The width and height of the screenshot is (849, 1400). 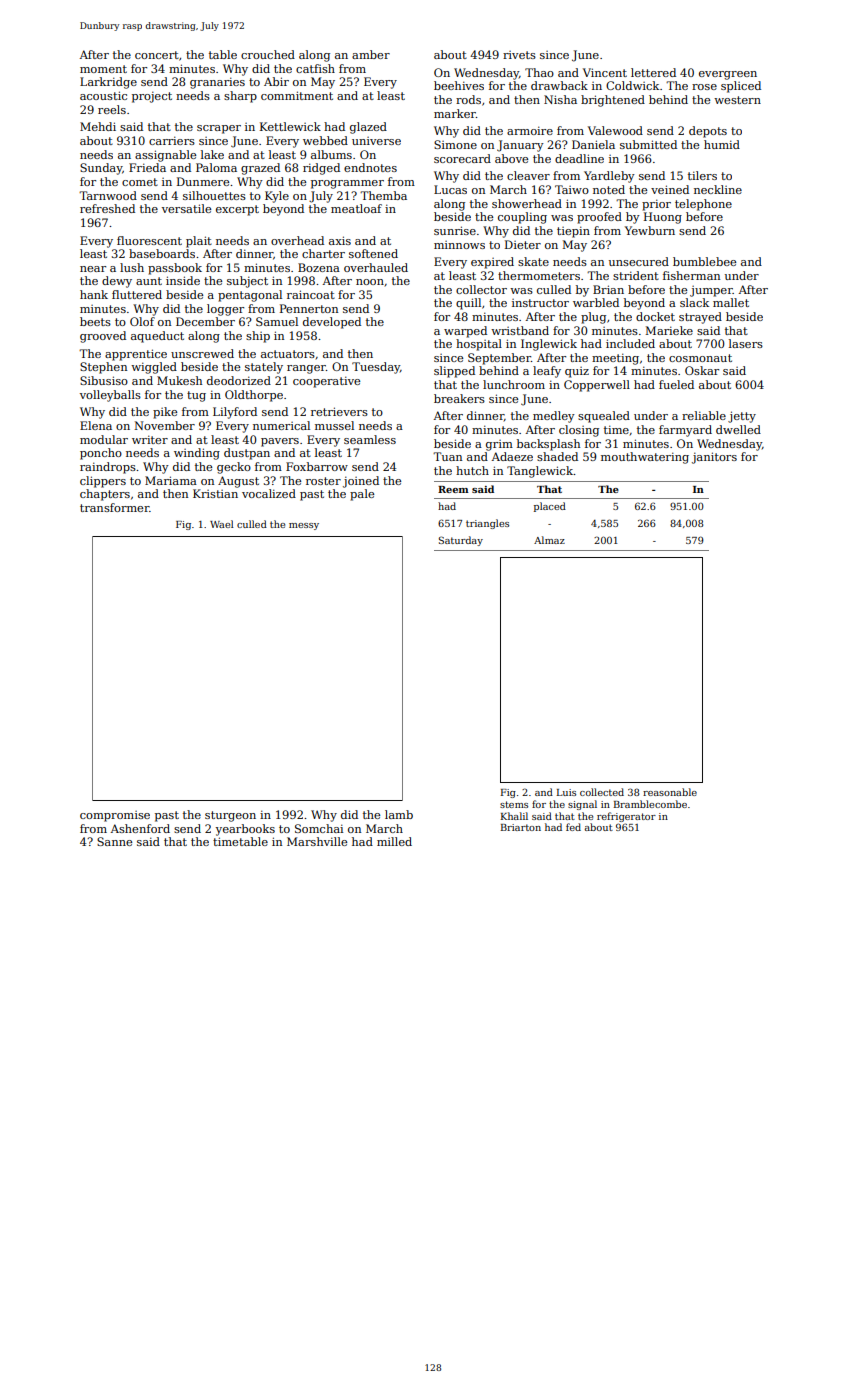 What do you see at coordinates (499, 359) in the screenshot?
I see `September` at bounding box center [499, 359].
